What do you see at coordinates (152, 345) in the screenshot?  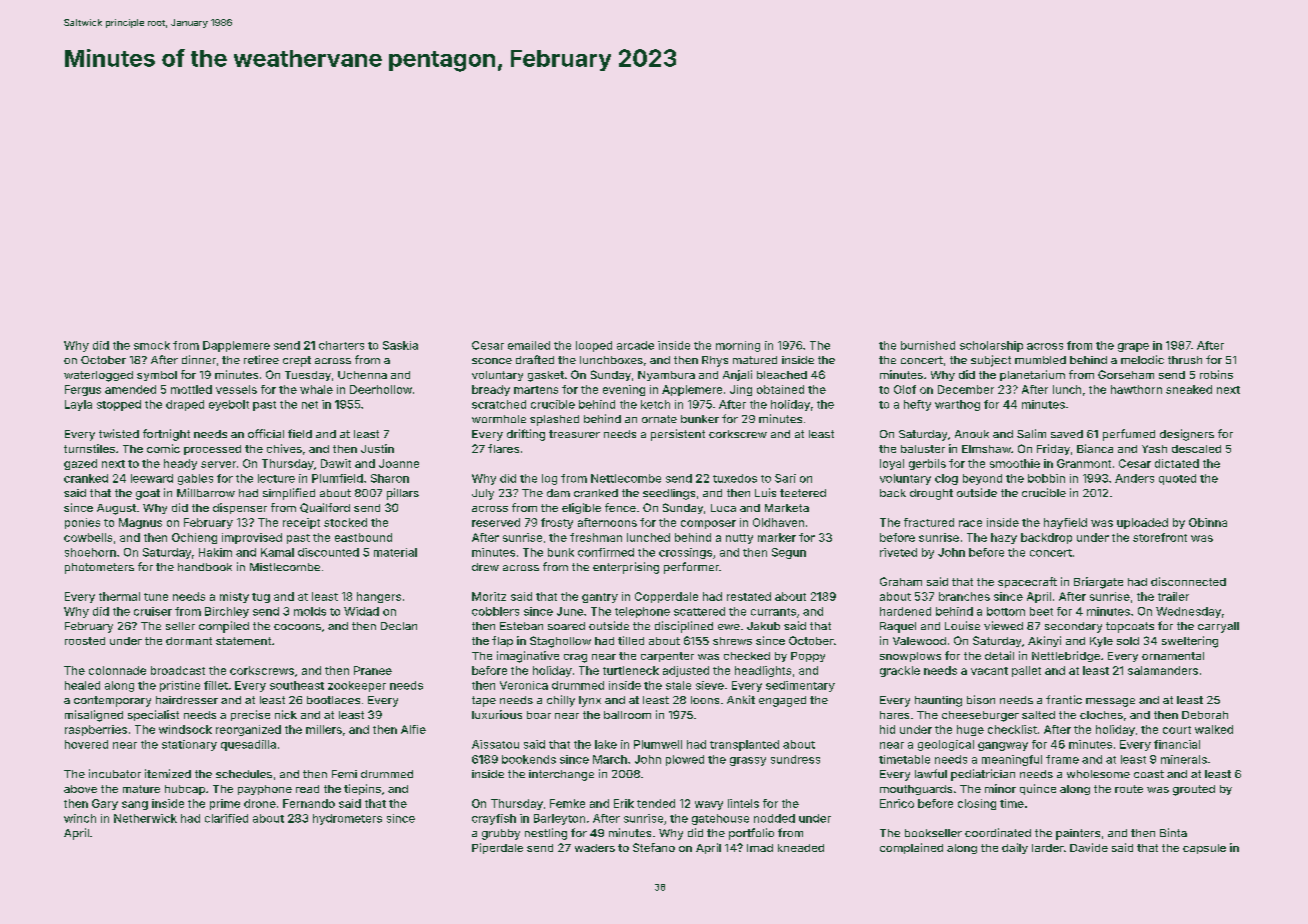 I see `smock` at bounding box center [152, 345].
